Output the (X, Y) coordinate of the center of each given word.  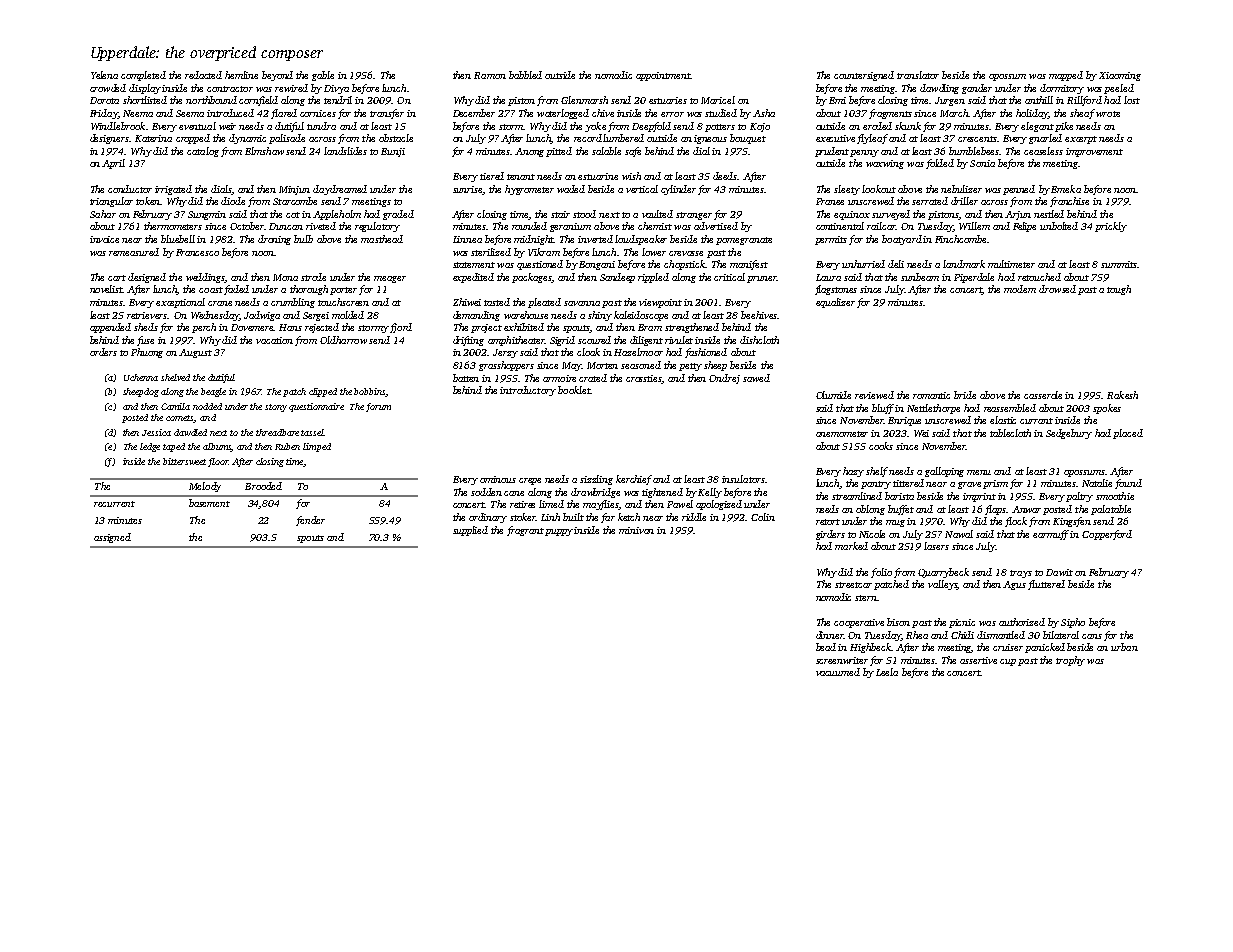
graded (398, 215)
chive (603, 113)
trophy (1070, 661)
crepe (530, 481)
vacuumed (838, 672)
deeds (725, 176)
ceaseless (1043, 151)
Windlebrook (118, 126)
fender (310, 521)
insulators (743, 479)
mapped (1066, 76)
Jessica (156, 432)
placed (1128, 434)
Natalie (1097, 483)
